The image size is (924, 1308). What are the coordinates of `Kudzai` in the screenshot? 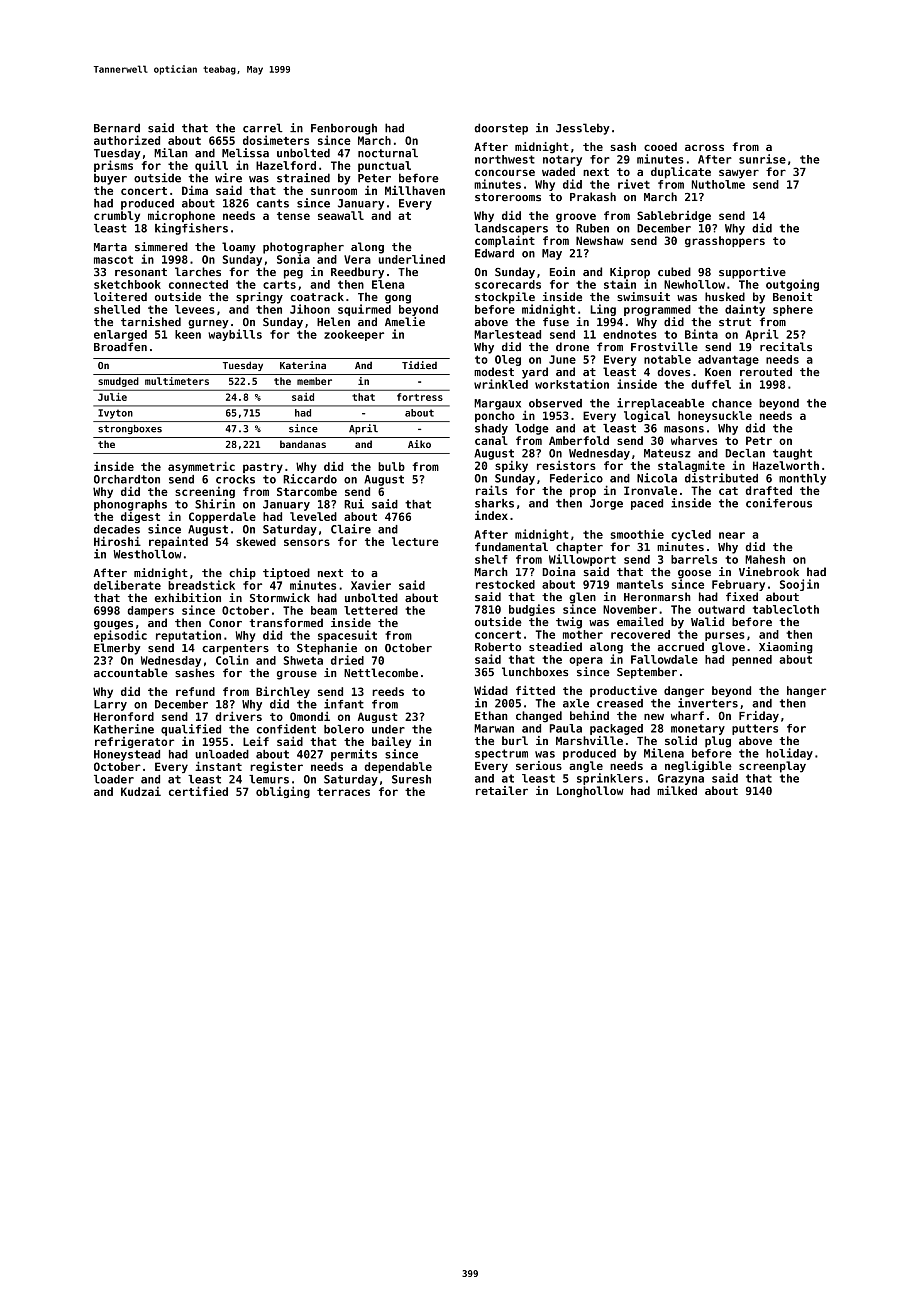 It's located at (141, 791).
